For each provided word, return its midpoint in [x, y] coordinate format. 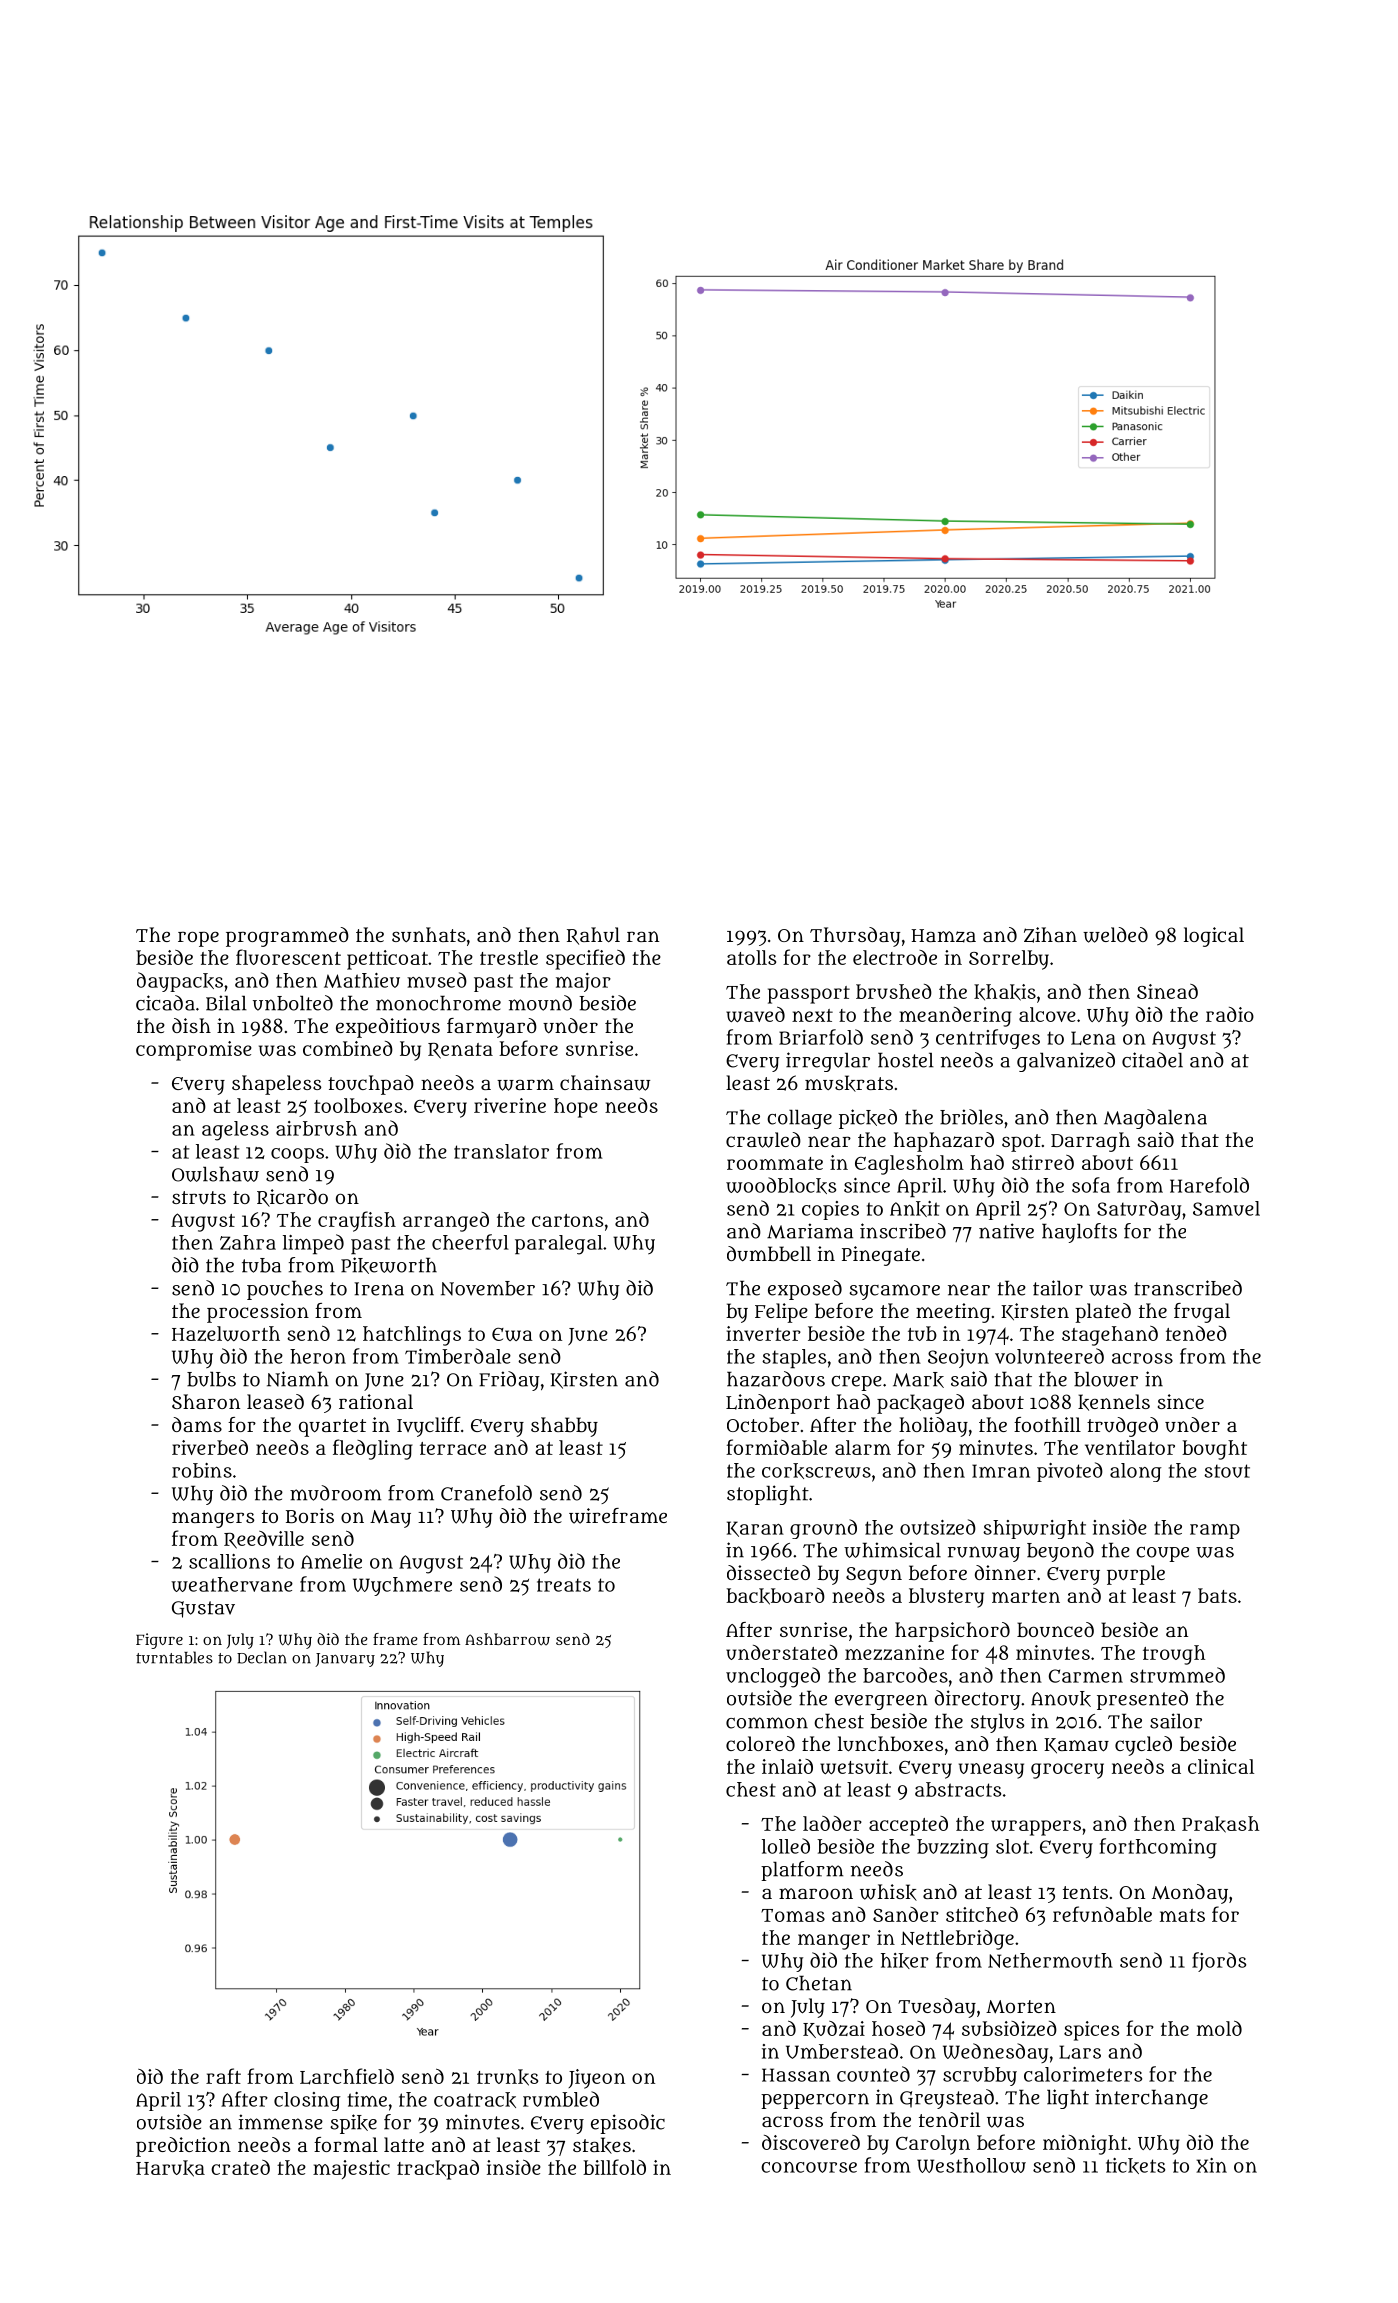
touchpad [371, 1085]
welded [1115, 935]
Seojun [958, 1358]
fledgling [373, 1449]
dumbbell [769, 1253]
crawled [763, 1140]
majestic [351, 2169]
